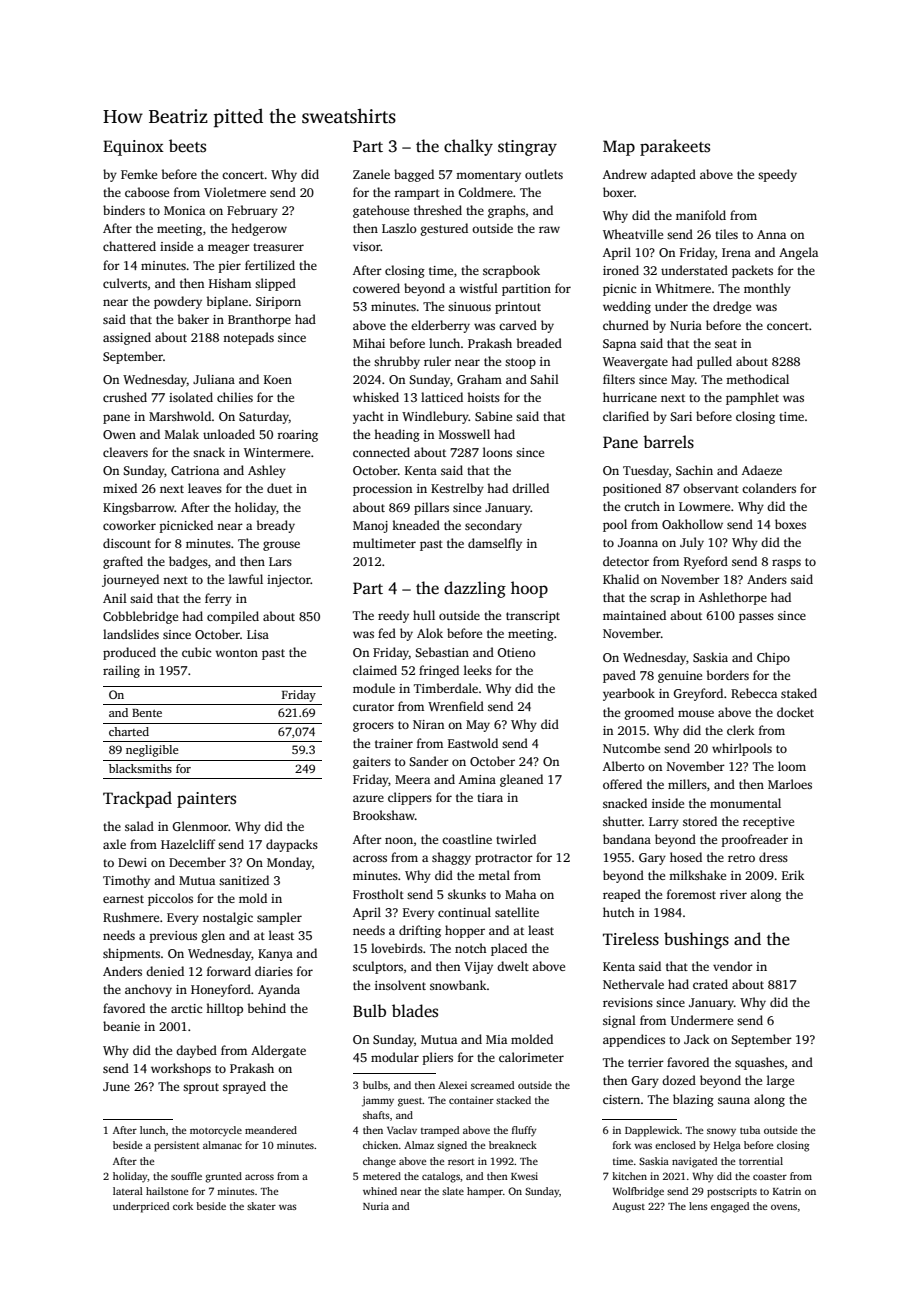  What do you see at coordinates (124, 210) in the screenshot?
I see `binders` at bounding box center [124, 210].
